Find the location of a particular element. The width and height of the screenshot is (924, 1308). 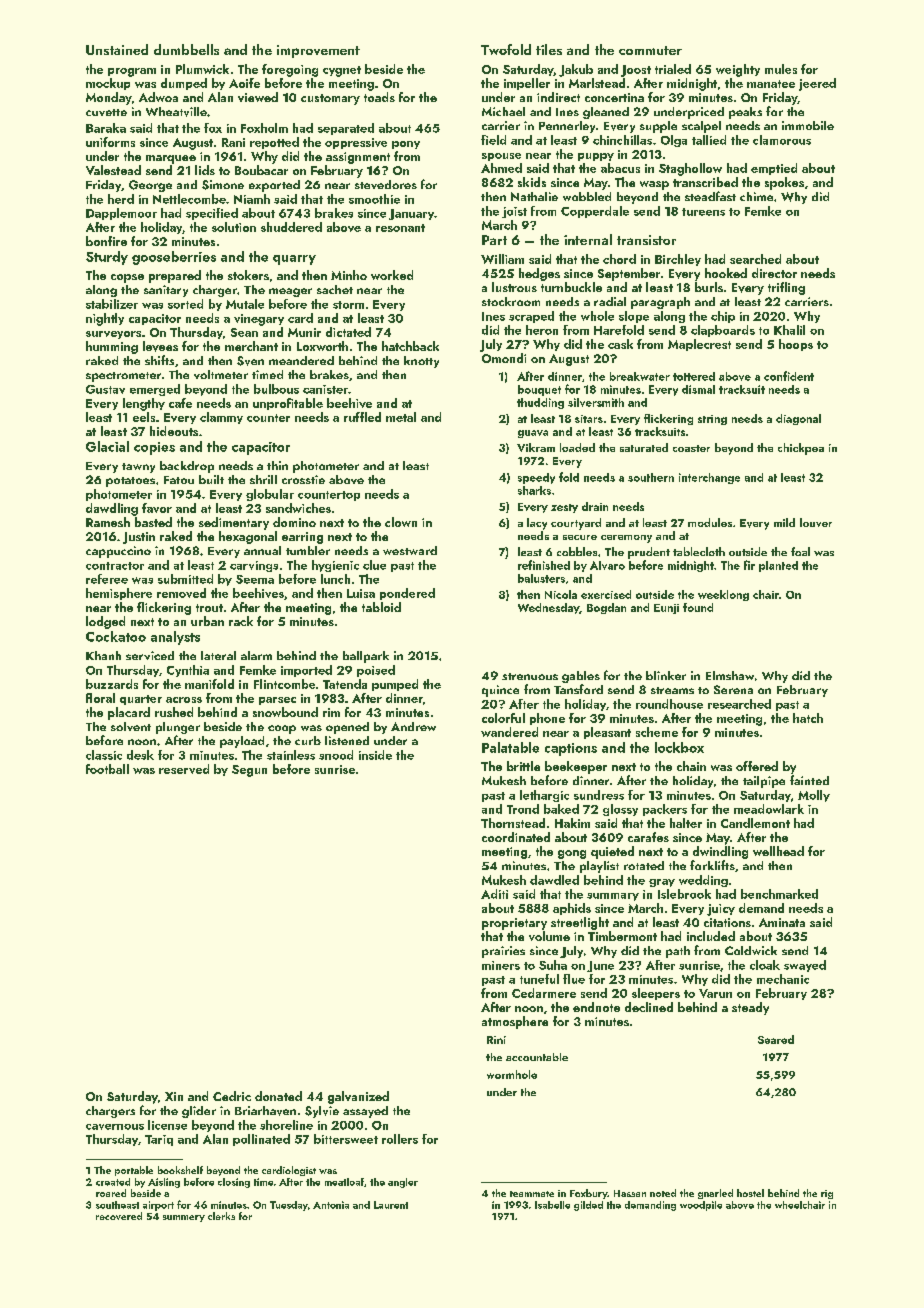

silversmith is located at coordinates (596, 402).
